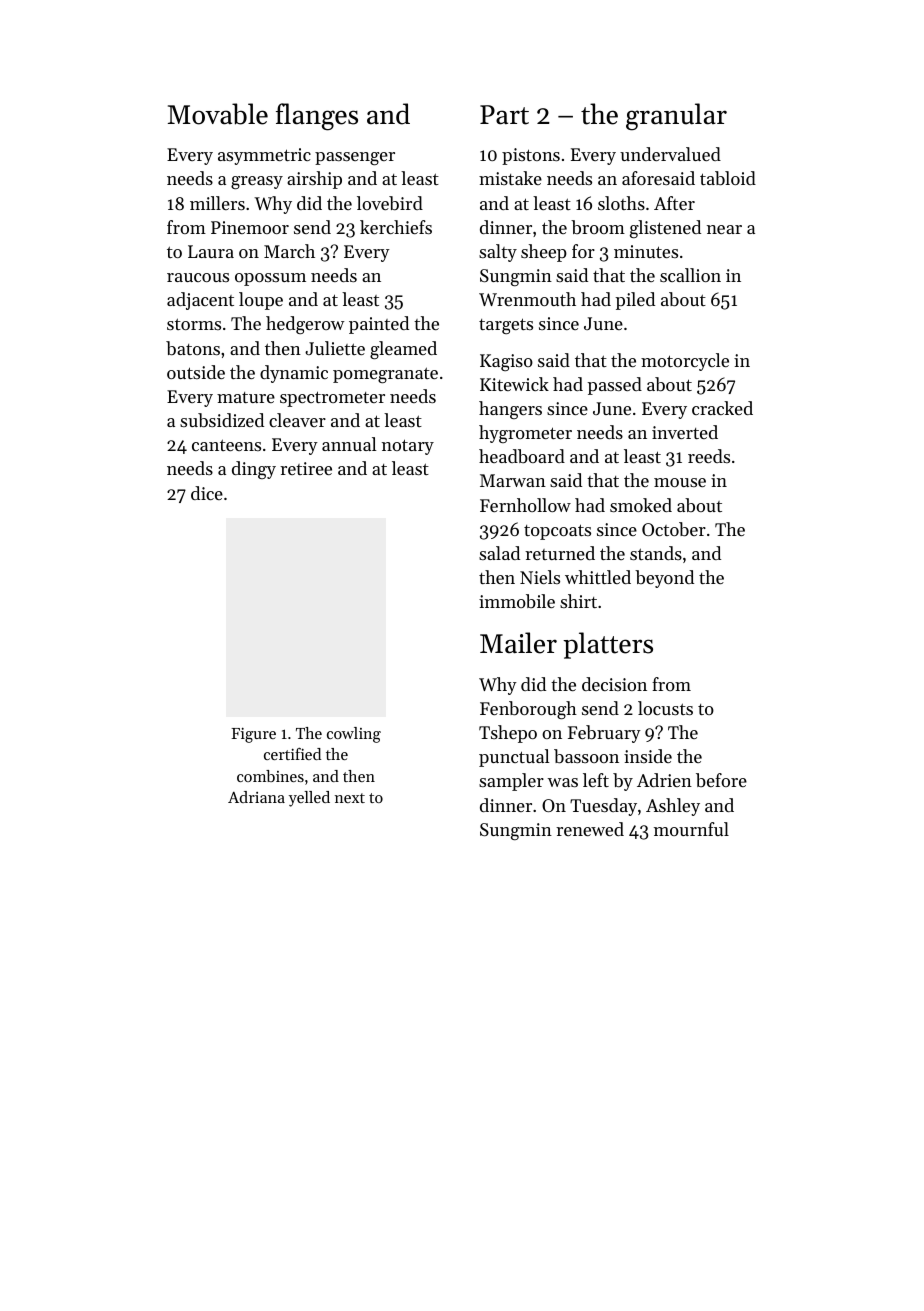  Describe the element at coordinates (504, 115) in the screenshot. I see `Part` at that location.
